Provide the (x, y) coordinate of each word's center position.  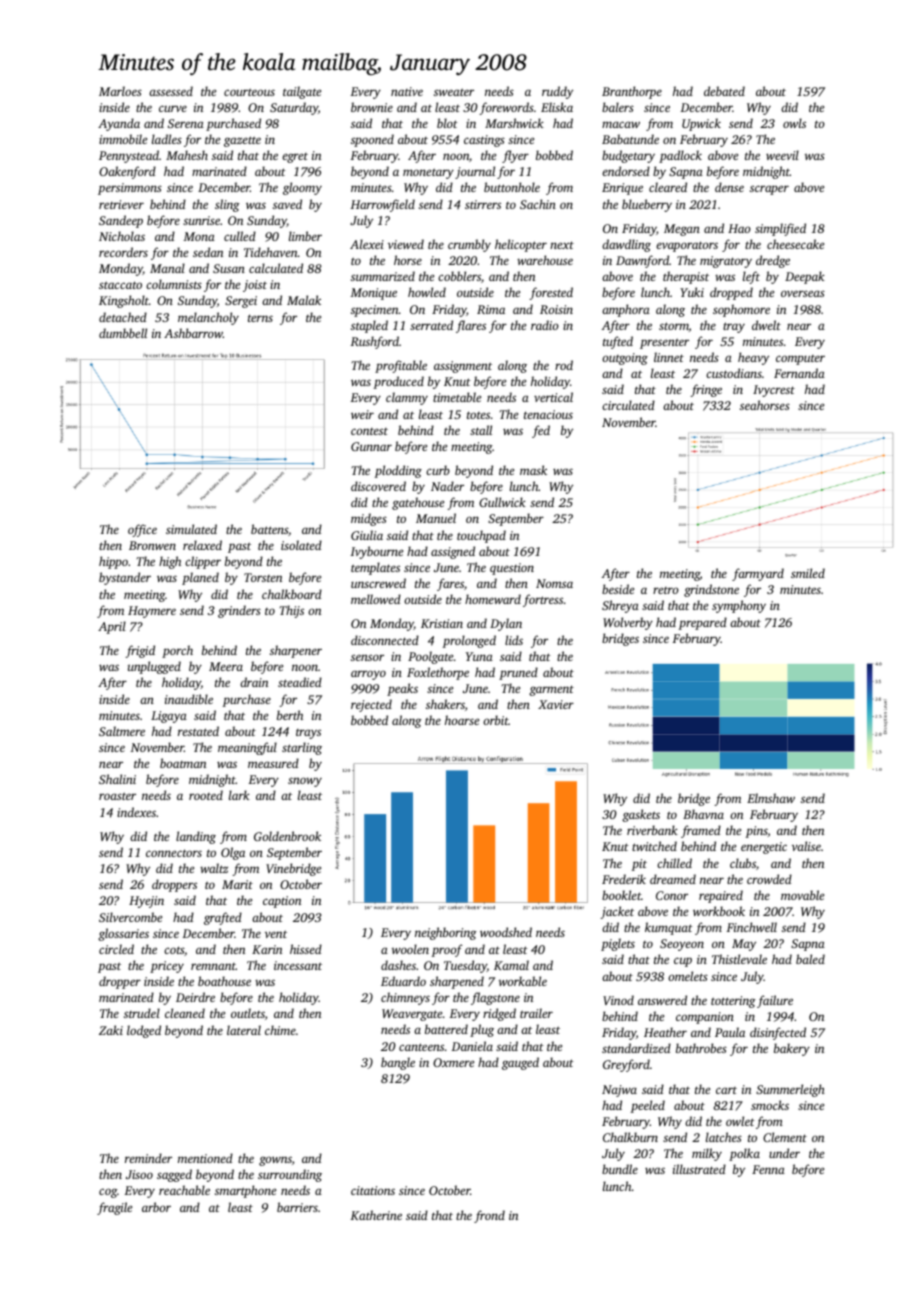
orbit (496, 720)
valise (806, 846)
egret (295, 158)
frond (489, 1216)
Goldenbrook (287, 836)
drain (254, 682)
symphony (739, 606)
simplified (780, 229)
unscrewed (378, 583)
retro (666, 590)
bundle (620, 1169)
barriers (297, 1207)
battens (269, 529)
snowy (305, 782)
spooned (372, 140)
